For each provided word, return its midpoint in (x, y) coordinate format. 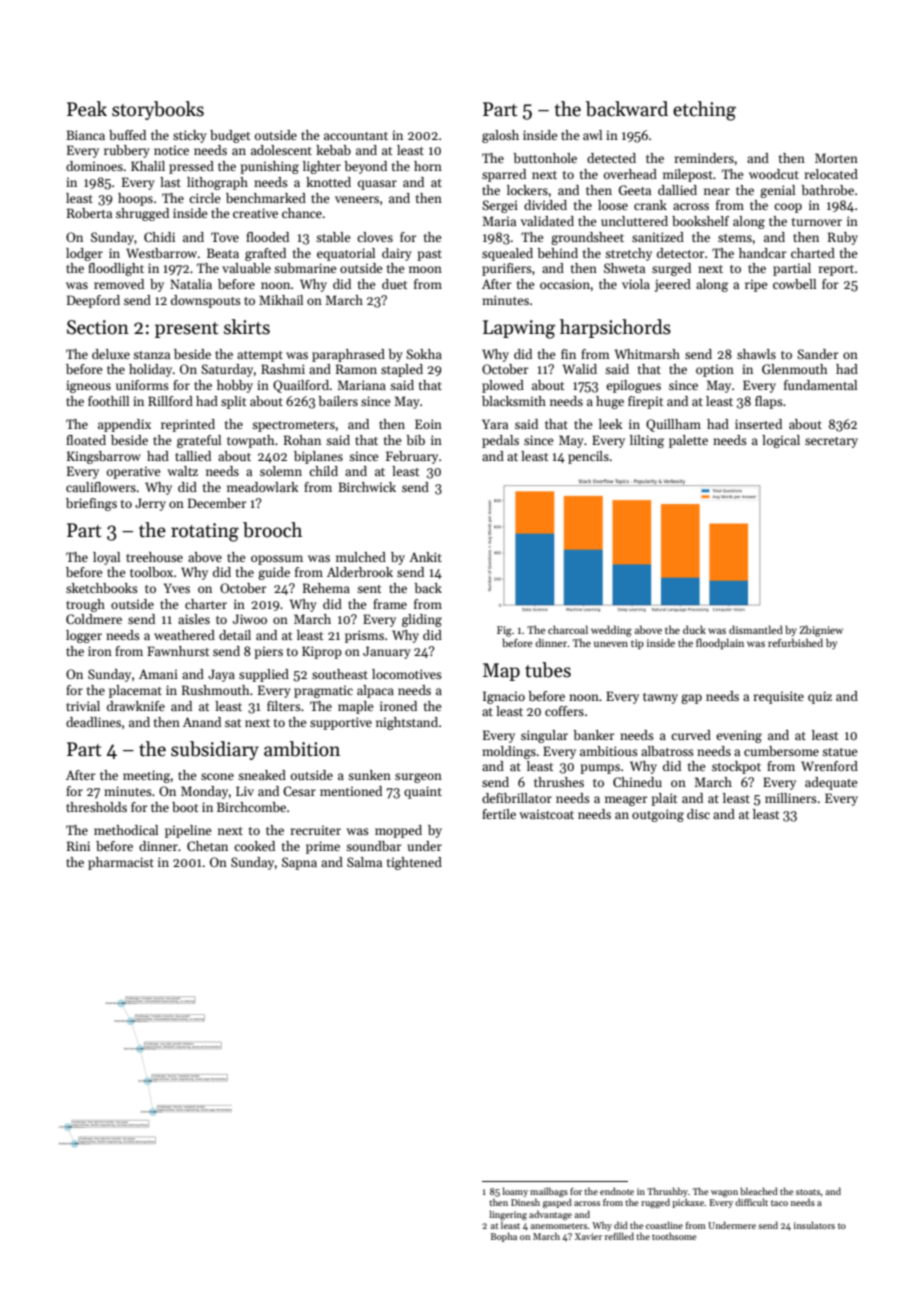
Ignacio (504, 697)
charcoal (568, 629)
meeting (146, 776)
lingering (508, 1215)
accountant (356, 136)
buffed (127, 135)
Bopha (504, 1237)
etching (704, 111)
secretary (831, 442)
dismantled (756, 629)
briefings (91, 504)
